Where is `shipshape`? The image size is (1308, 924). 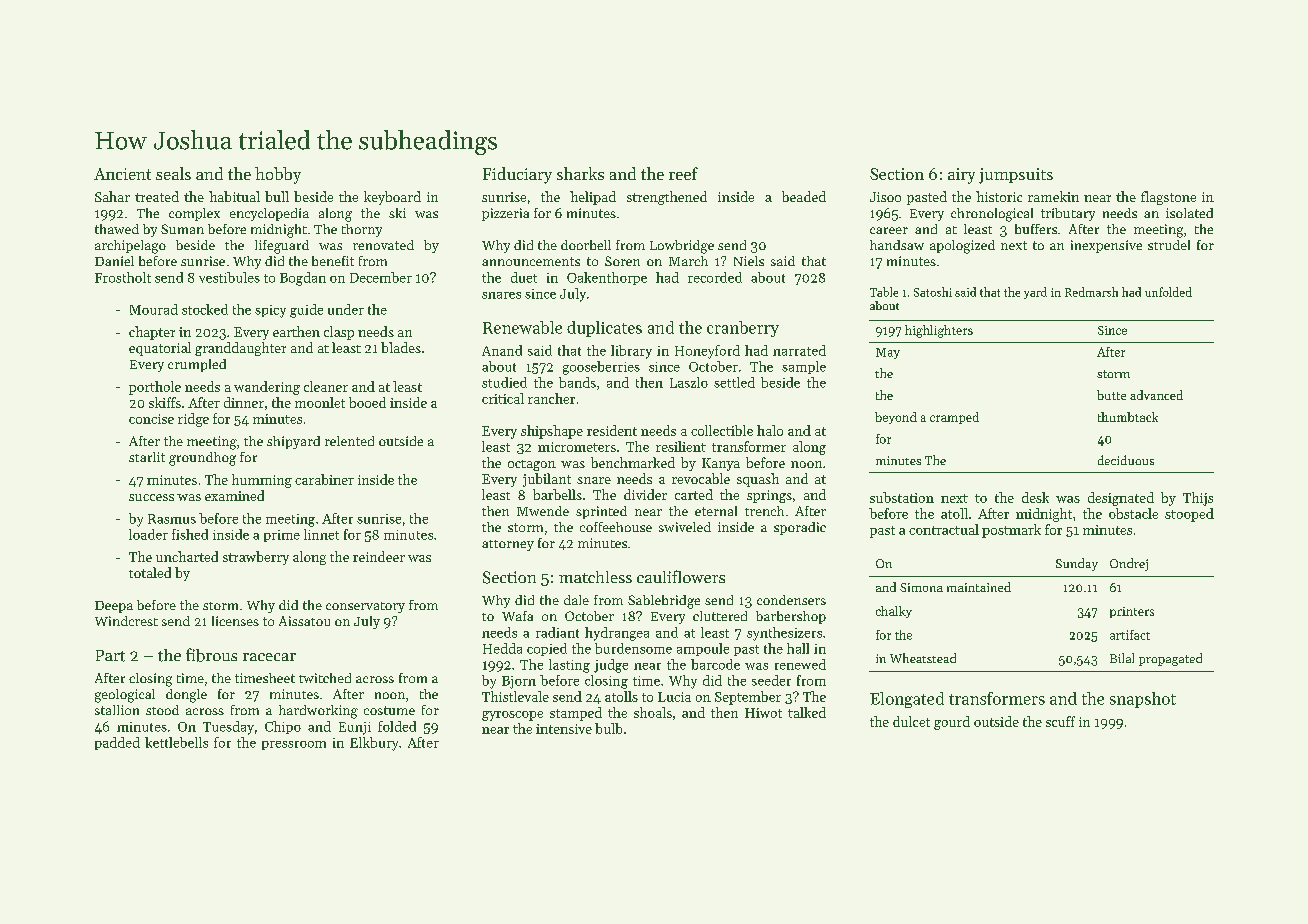 shipshape is located at coordinates (552, 432).
